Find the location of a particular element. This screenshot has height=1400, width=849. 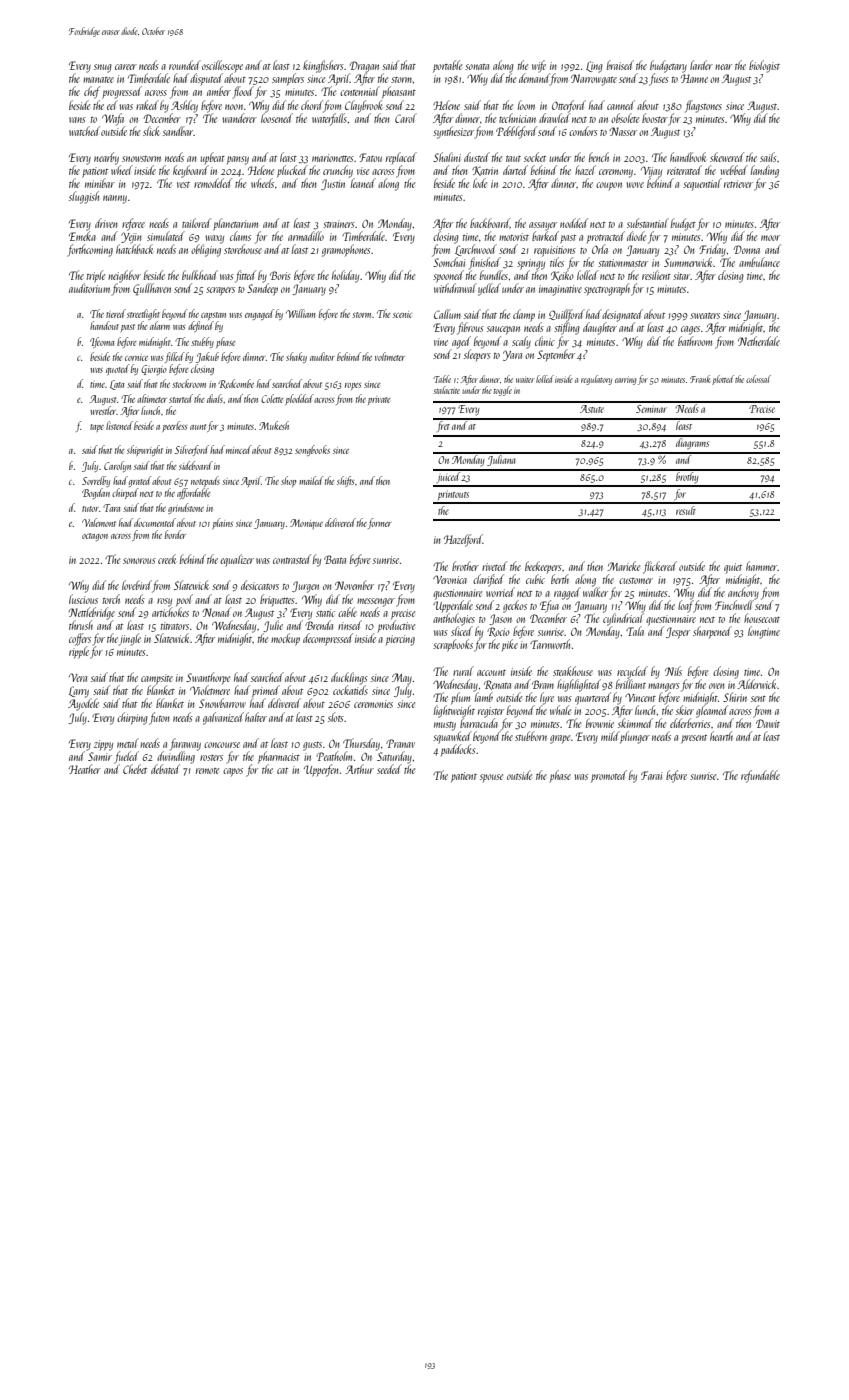

gleamed is located at coordinates (712, 711).
